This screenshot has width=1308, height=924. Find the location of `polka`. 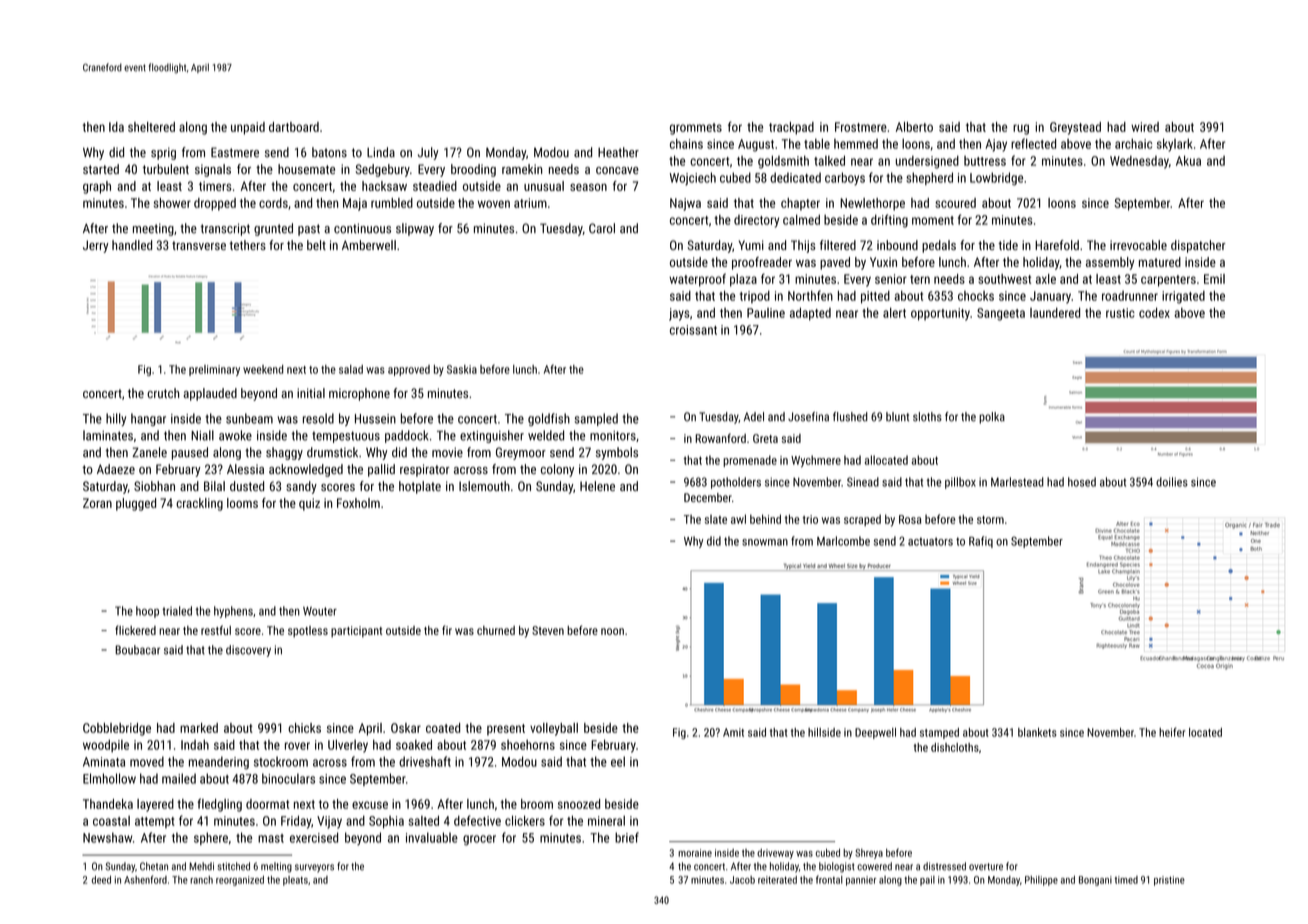

polka is located at coordinates (992, 418).
